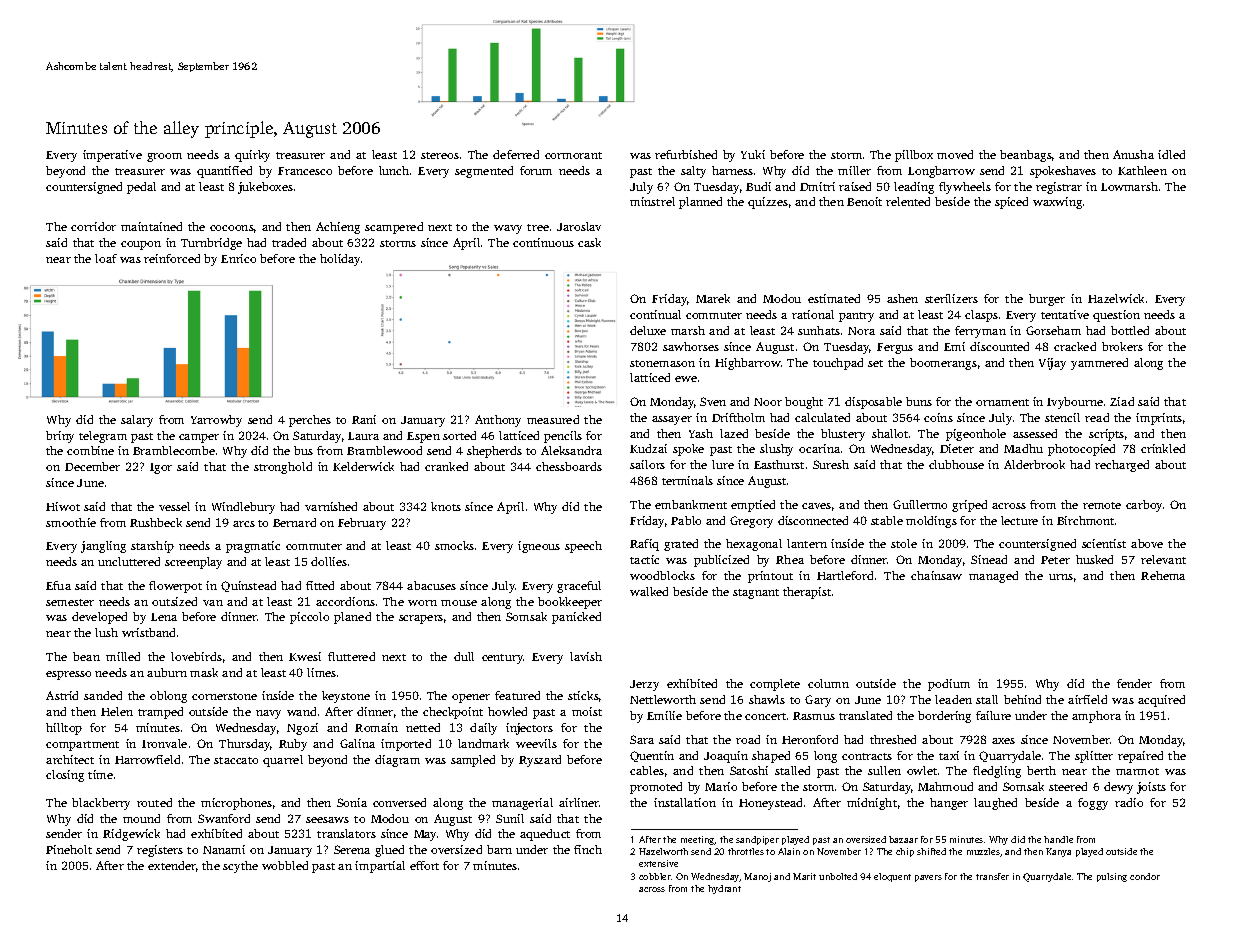 The width and height of the page is (1233, 952). I want to click on segmented, so click(484, 172).
